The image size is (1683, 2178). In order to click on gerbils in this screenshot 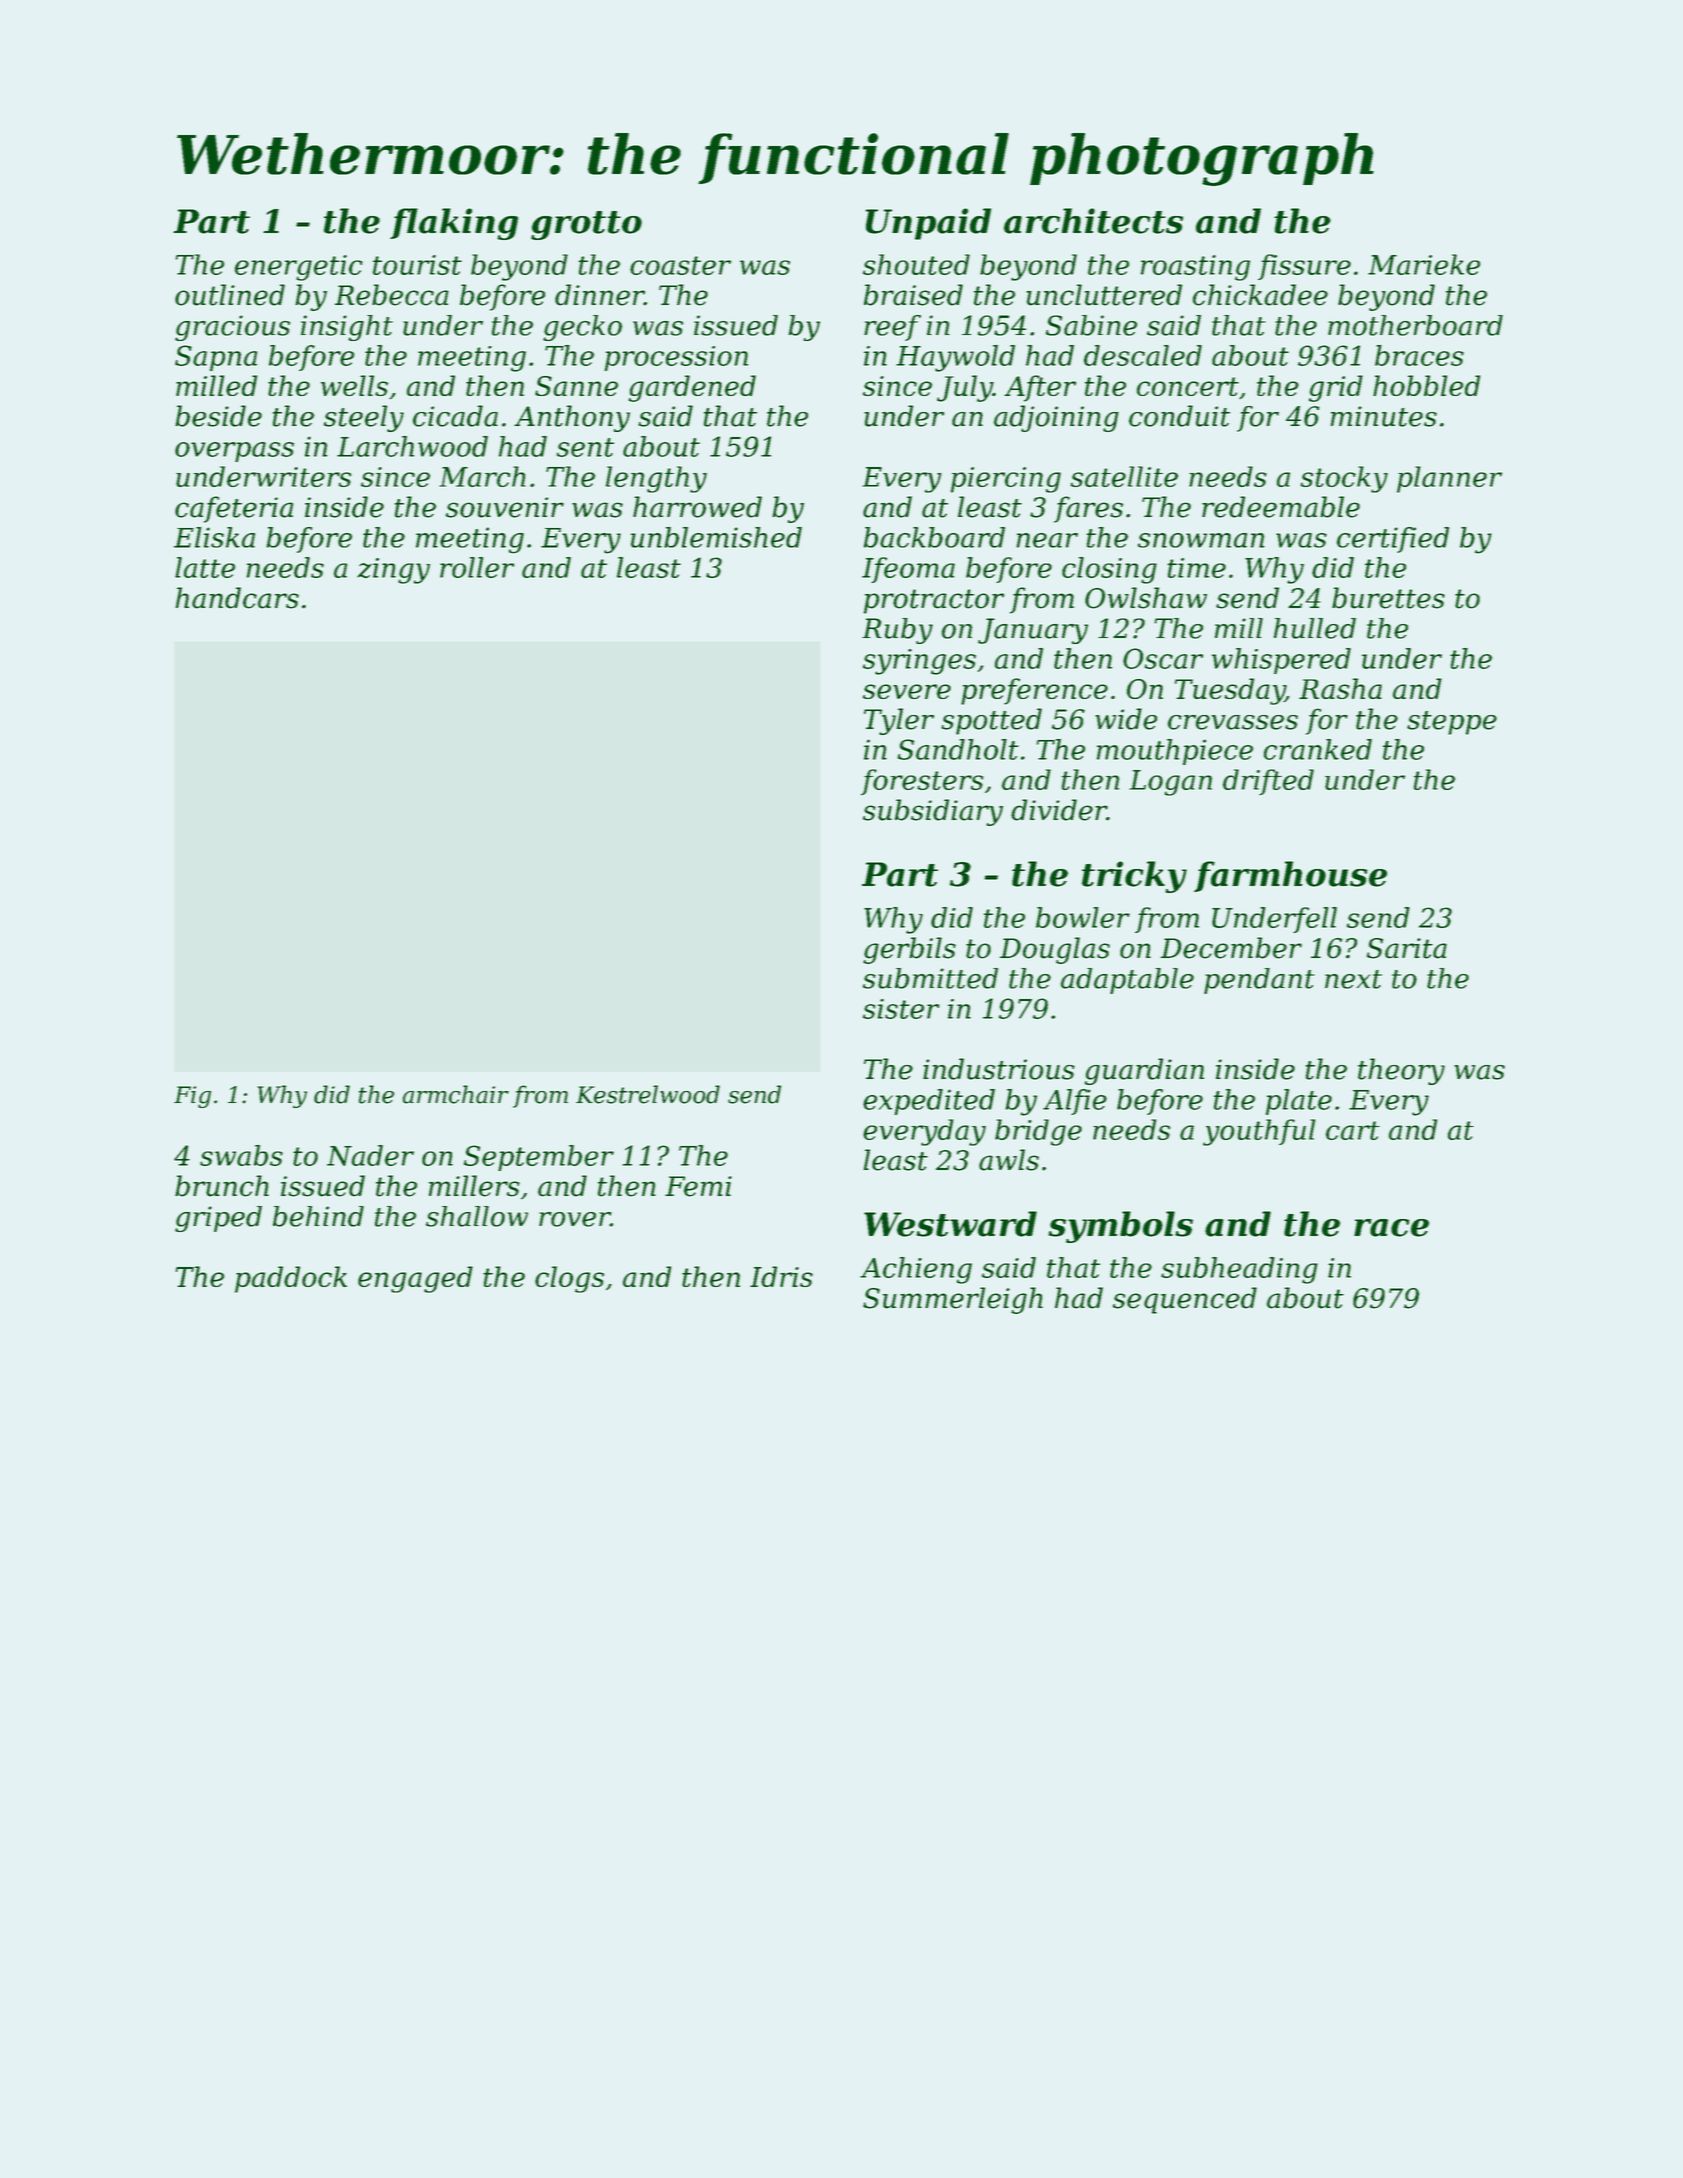, I will do `click(909, 950)`.
